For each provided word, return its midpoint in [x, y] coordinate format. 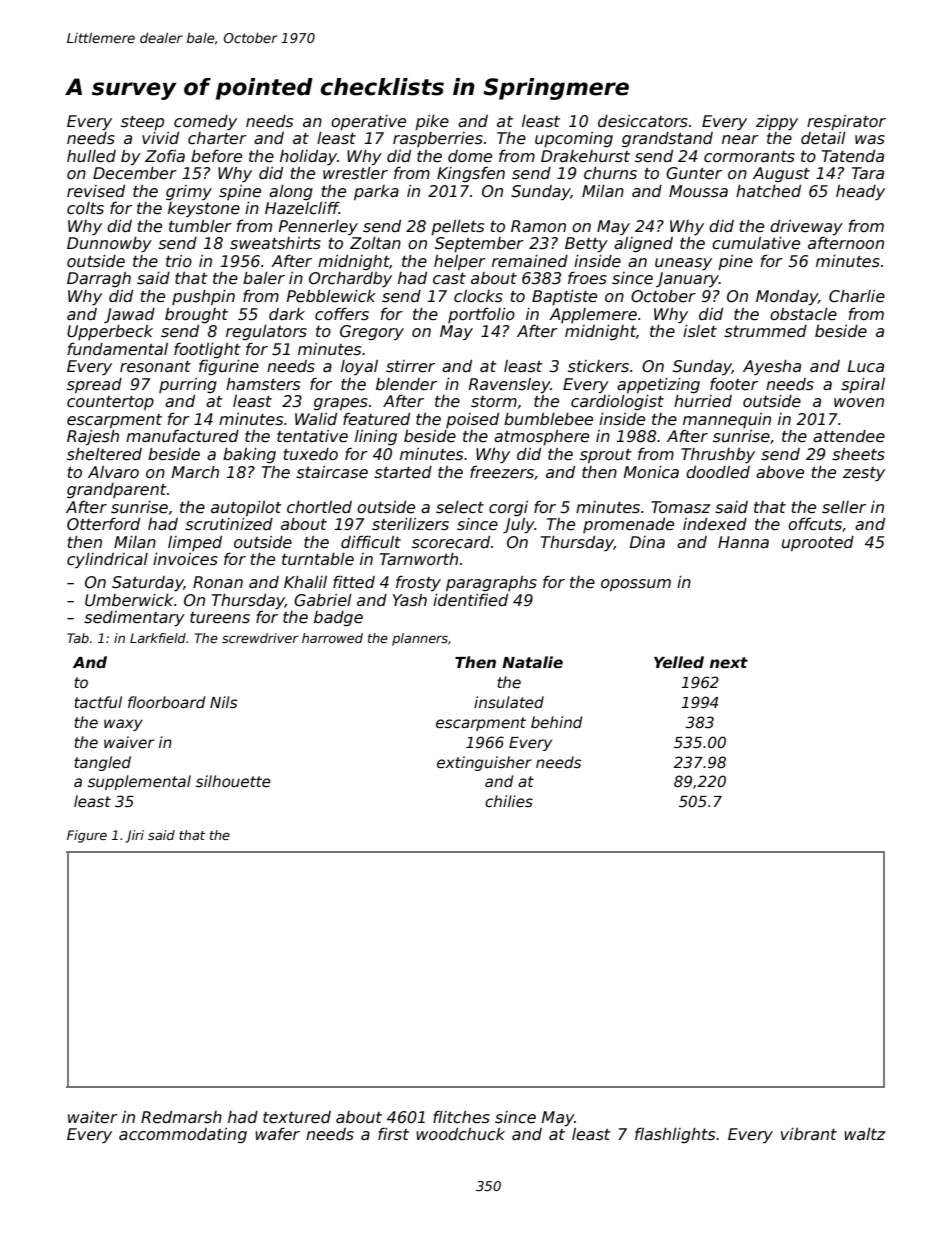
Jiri [134, 836]
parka [376, 192]
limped [195, 543]
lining [376, 437]
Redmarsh [181, 1117]
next [729, 662]
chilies [509, 801]
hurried [703, 401]
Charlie [857, 296]
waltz [864, 1134]
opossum [636, 585]
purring [188, 385]
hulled [91, 156]
